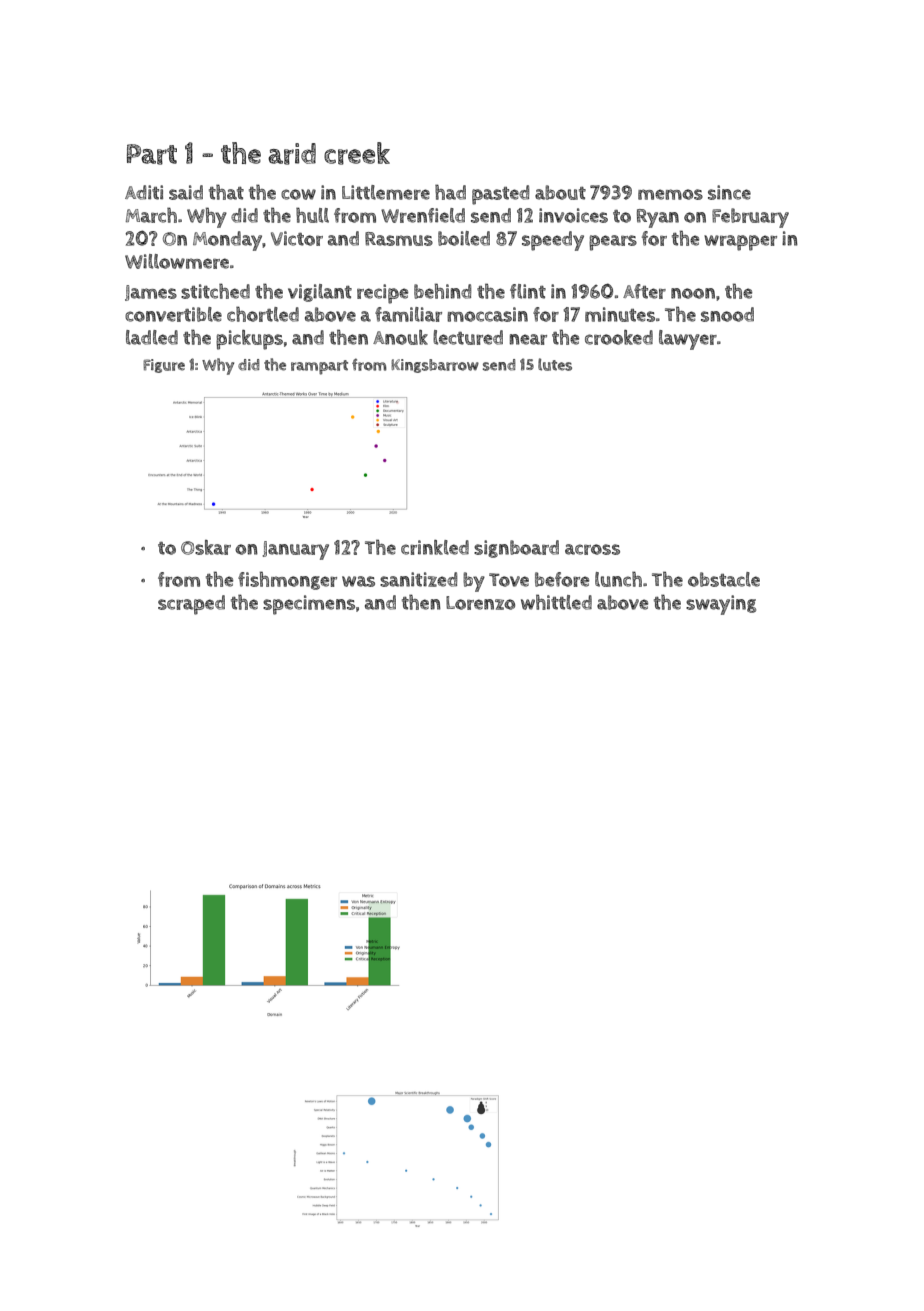 The height and width of the screenshot is (1311, 924). I want to click on ladled, so click(152, 337).
